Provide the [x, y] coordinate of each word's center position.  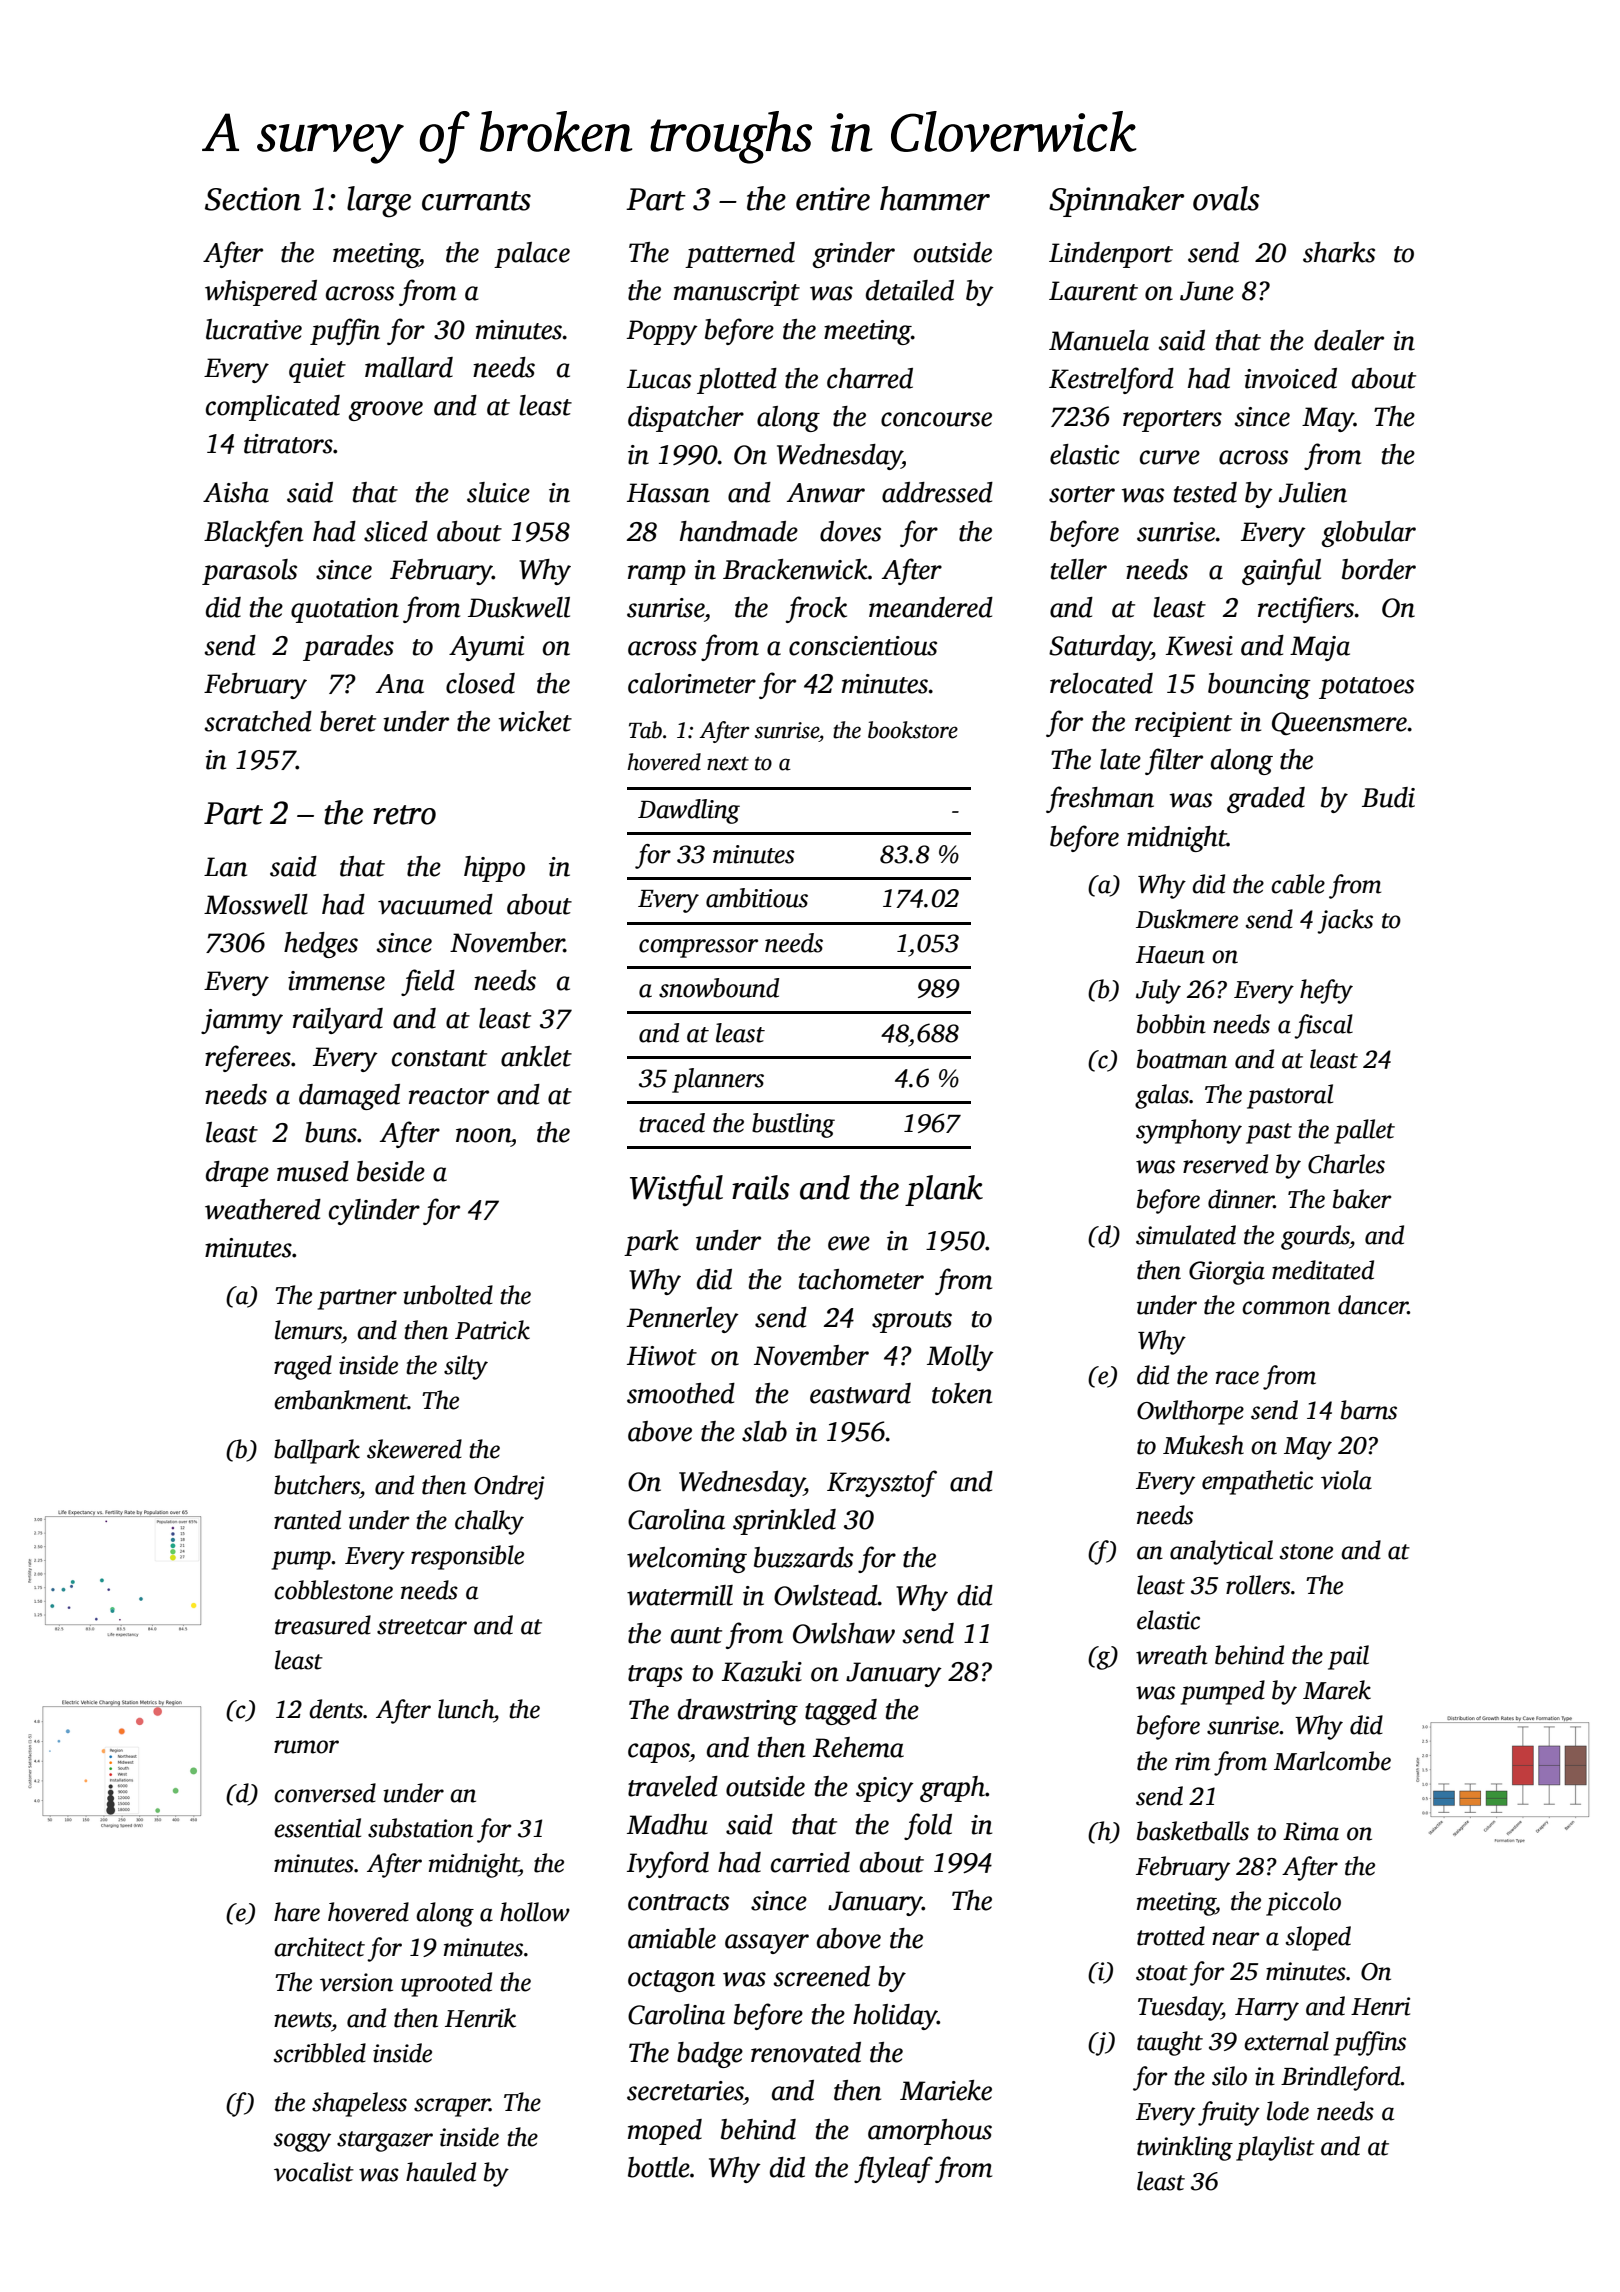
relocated [1101, 683]
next [728, 764]
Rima [1311, 1831]
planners [718, 1080]
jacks [1345, 921]
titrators [288, 444]
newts [303, 2020]
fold [928, 1826]
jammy [242, 1021]
